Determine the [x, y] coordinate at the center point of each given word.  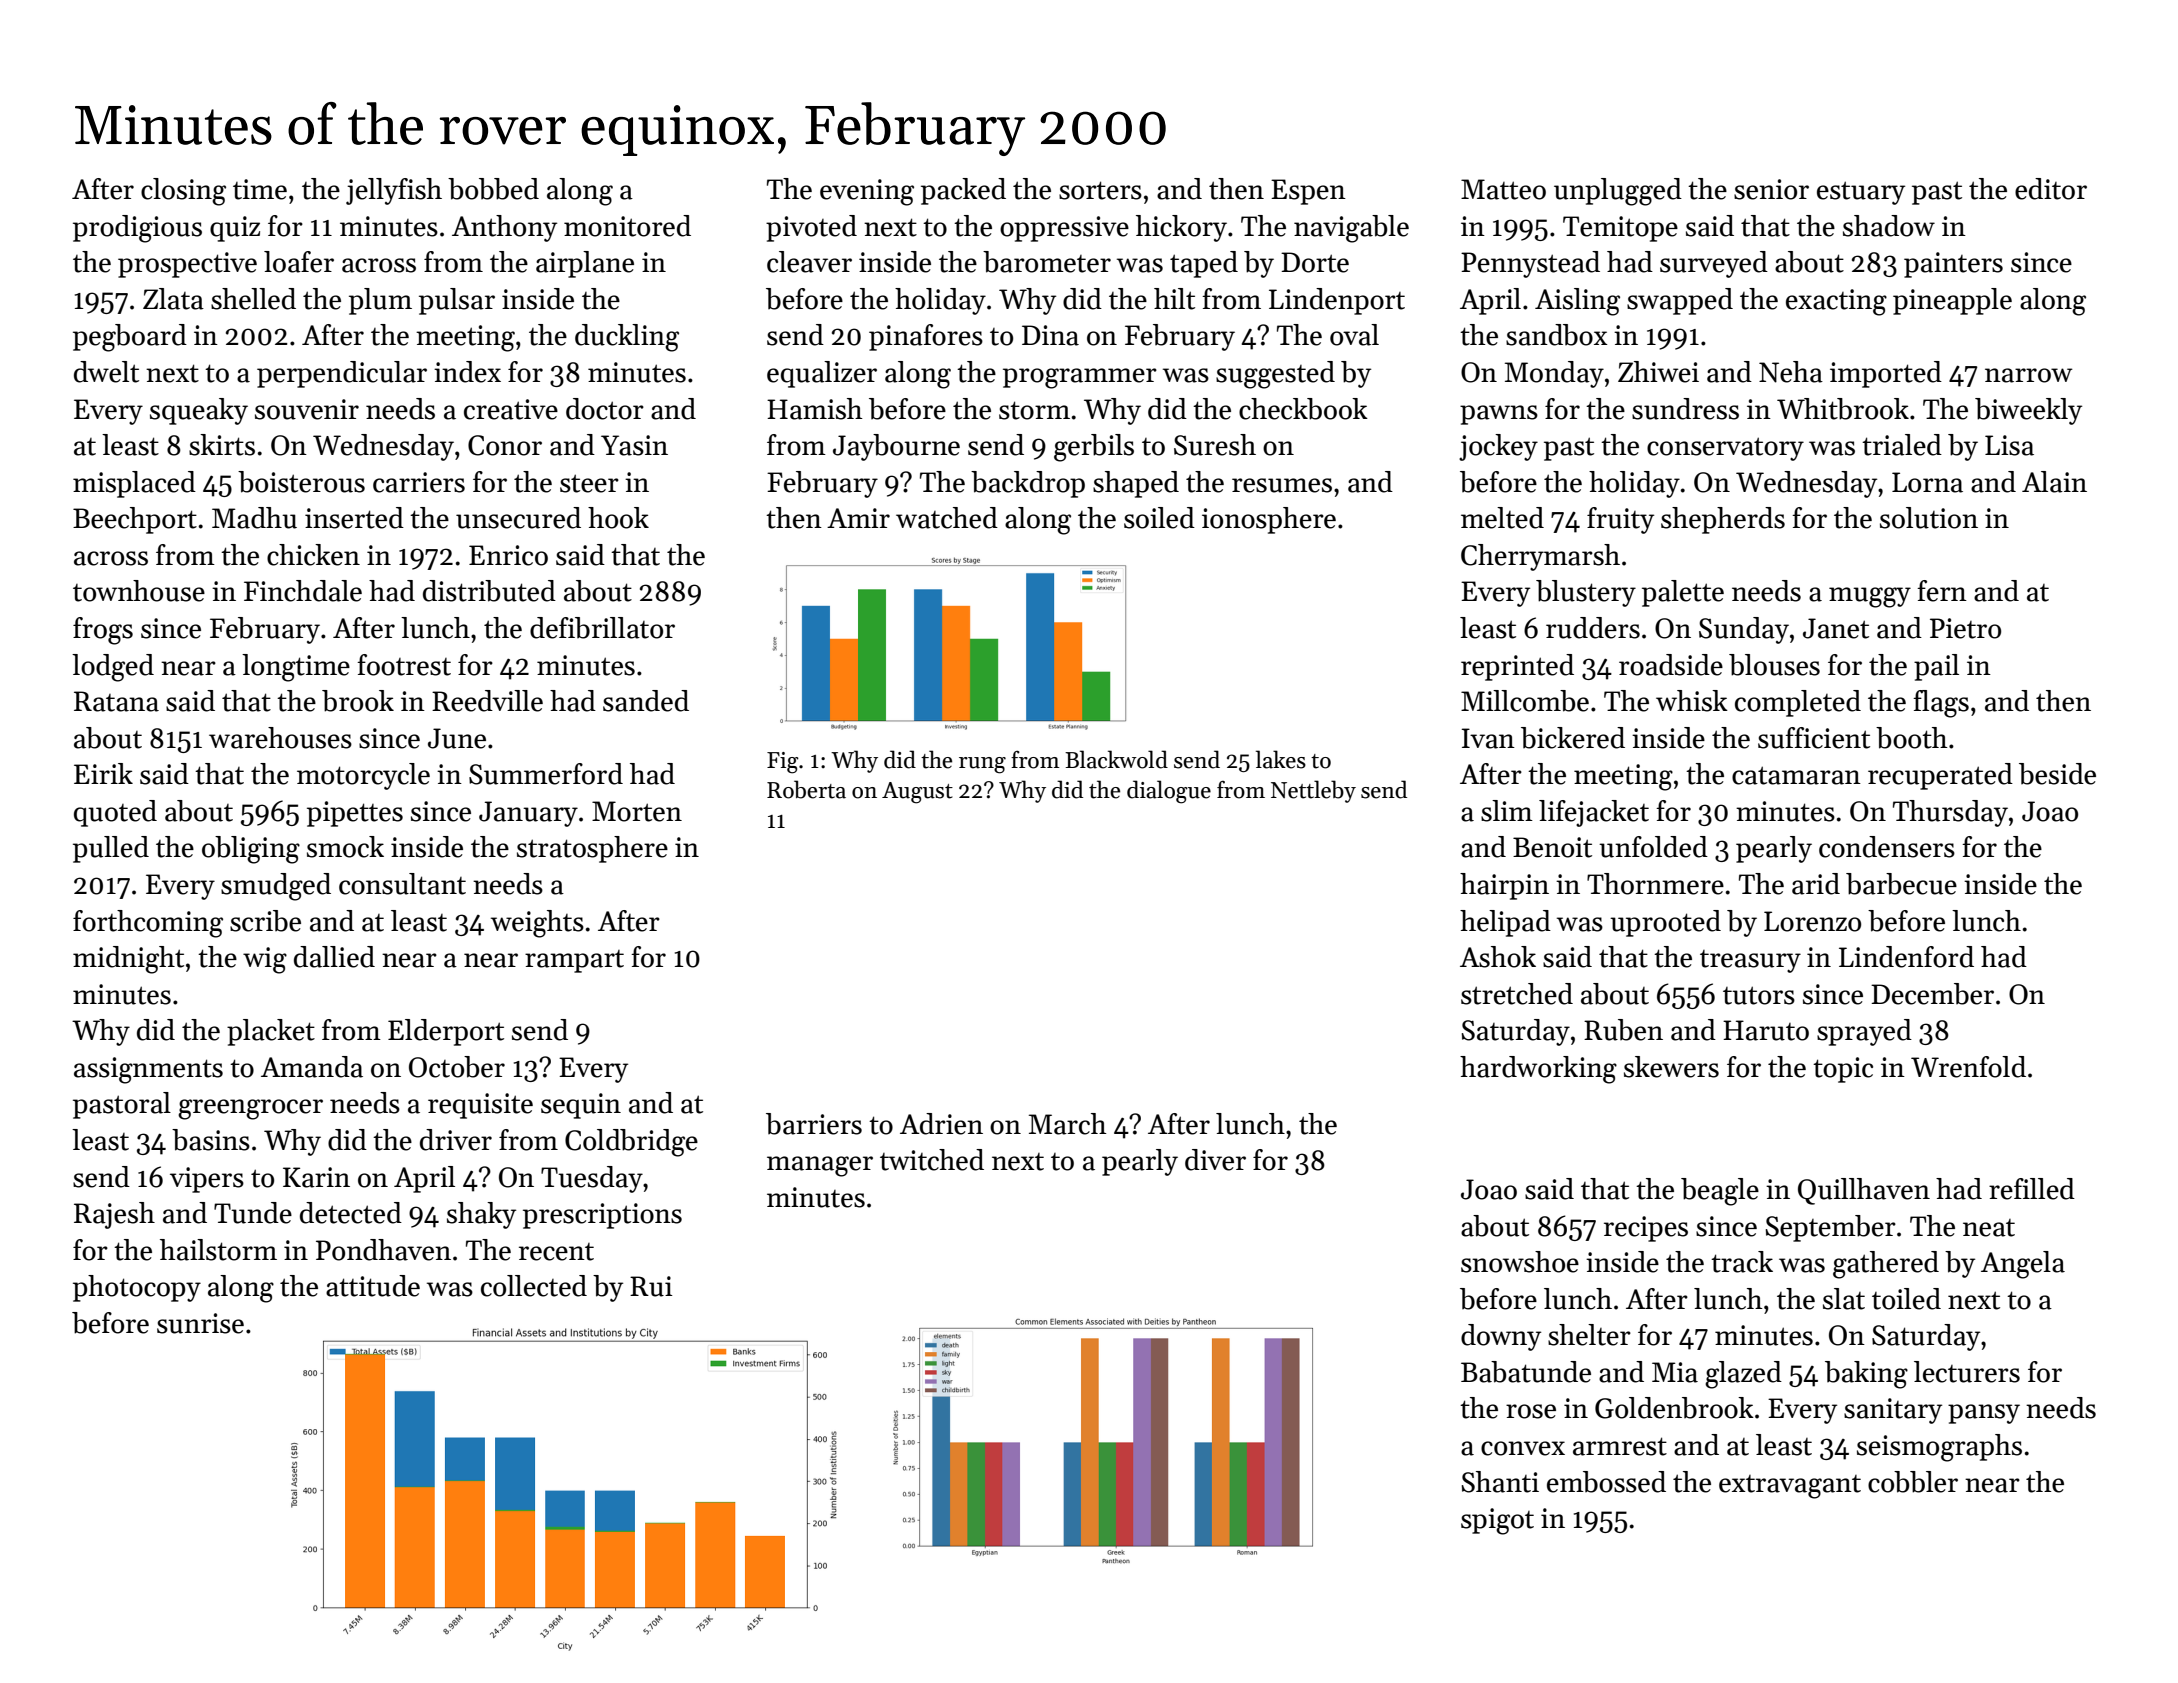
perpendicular [342, 374]
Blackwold [1116, 759]
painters [1953, 265]
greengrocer [250, 1109]
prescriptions [602, 1216]
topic [1843, 1070]
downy [1501, 1337]
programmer [1080, 378]
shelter [1589, 1335]
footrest [404, 665]
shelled [253, 299]
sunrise [200, 1323]
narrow [2029, 375]
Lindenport [1337, 301]
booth [1912, 738]
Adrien [941, 1124]
